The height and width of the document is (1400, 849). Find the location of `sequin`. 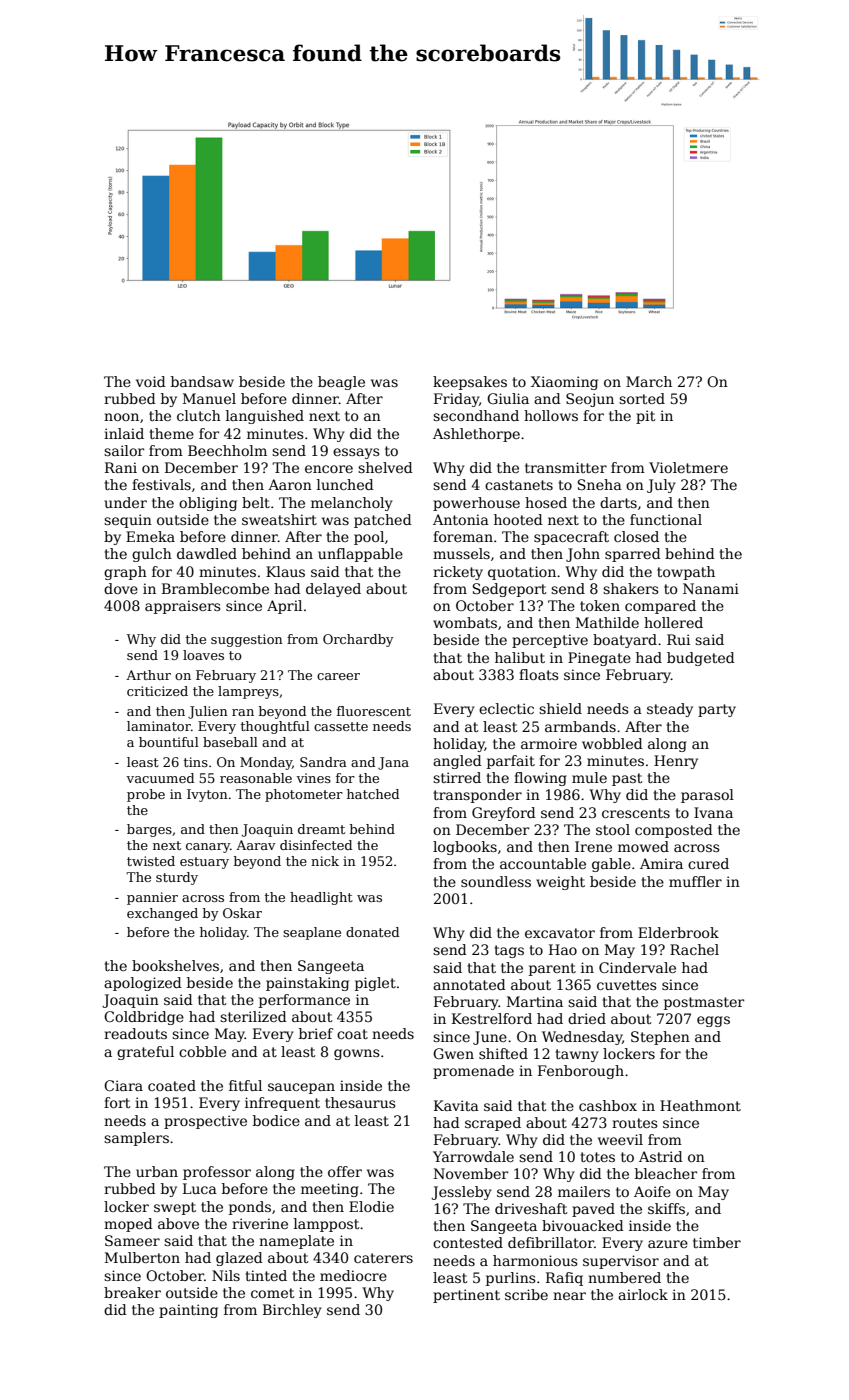

sequin is located at coordinates (128, 521).
